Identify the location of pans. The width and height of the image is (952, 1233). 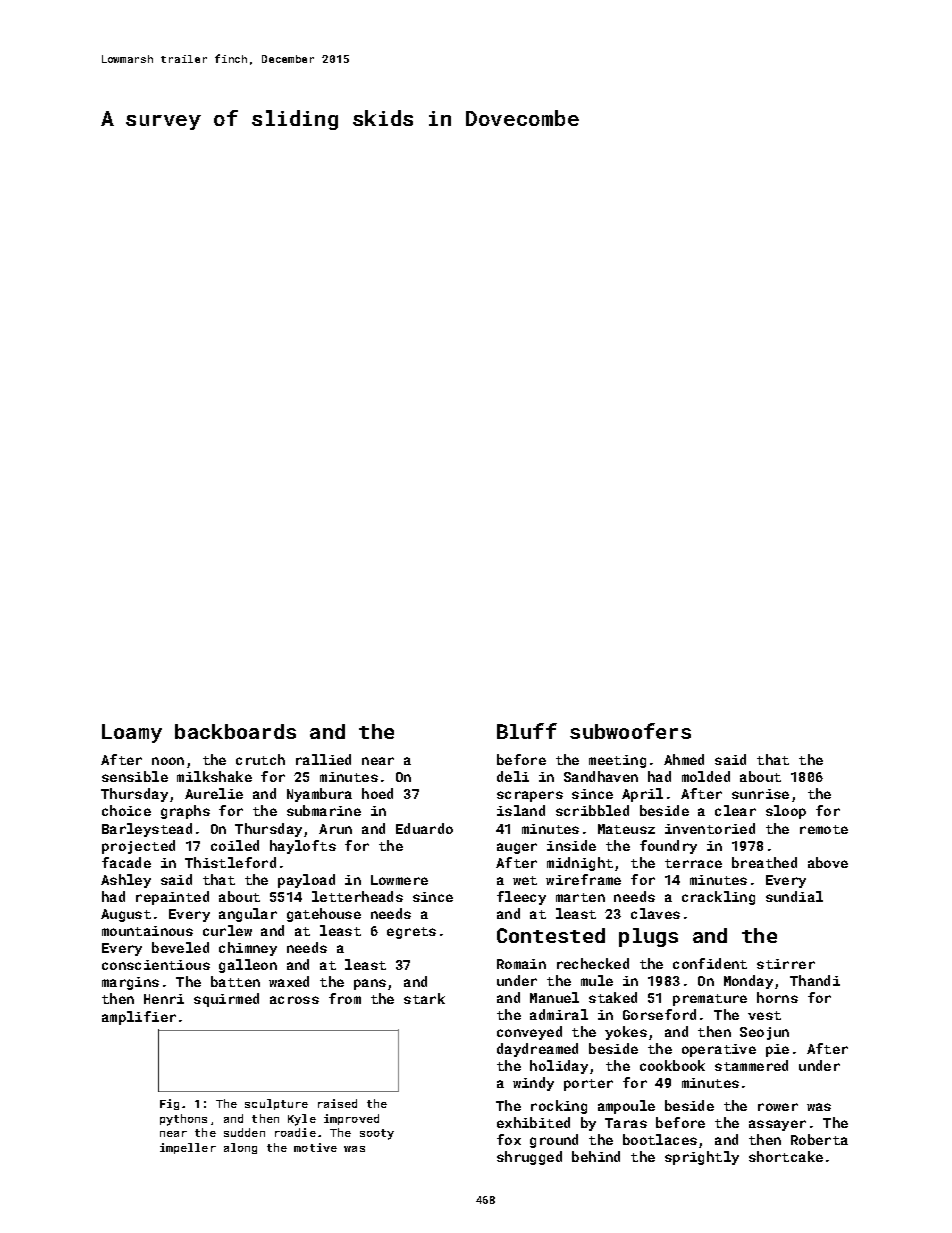
(370, 984).
